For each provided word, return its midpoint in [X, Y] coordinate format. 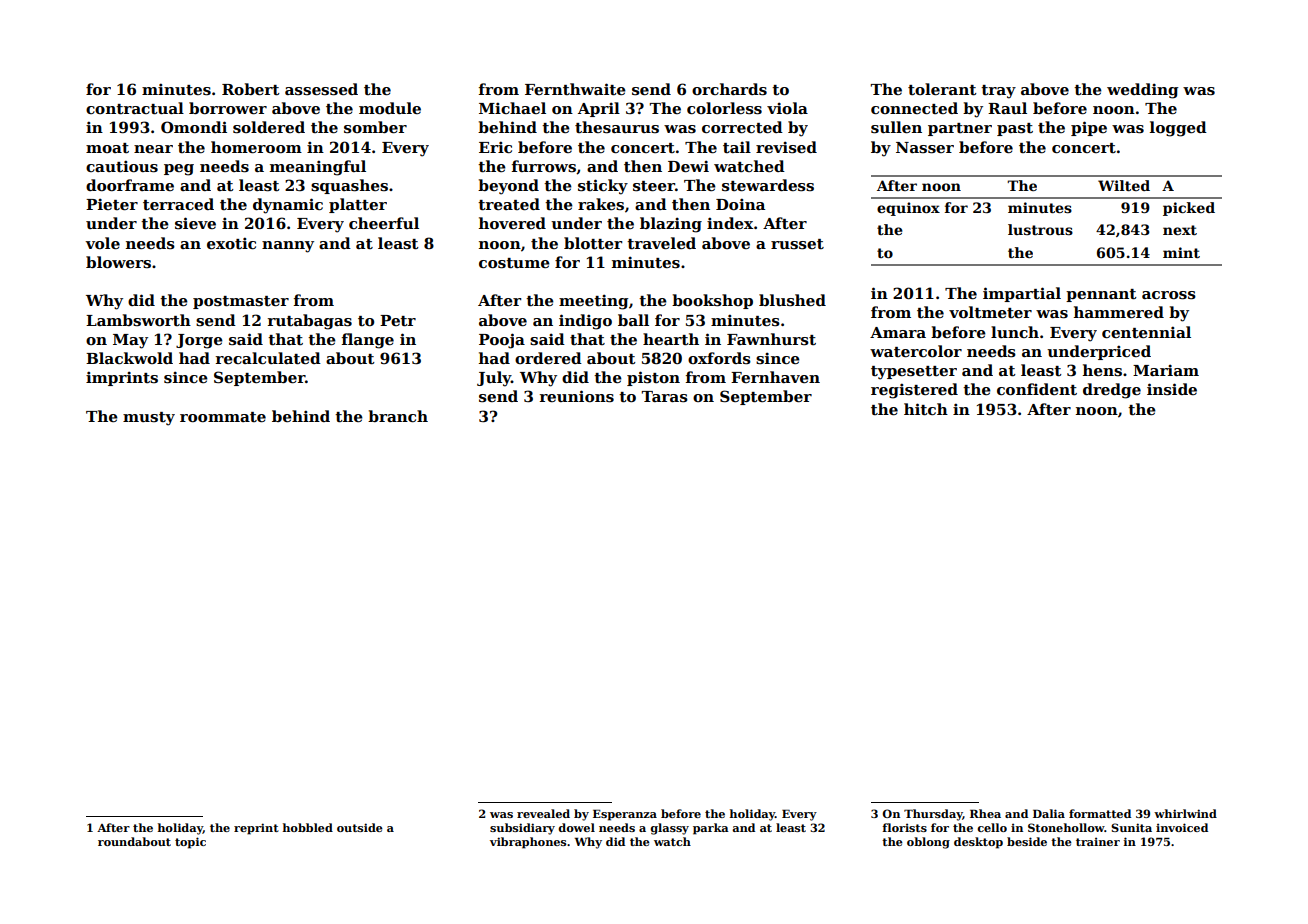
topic [190, 843]
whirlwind [1185, 813]
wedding [1142, 91]
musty [149, 419]
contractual [135, 108]
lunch [1015, 332]
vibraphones [528, 843]
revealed [543, 813]
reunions [577, 396]
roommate [223, 417]
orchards [729, 89]
